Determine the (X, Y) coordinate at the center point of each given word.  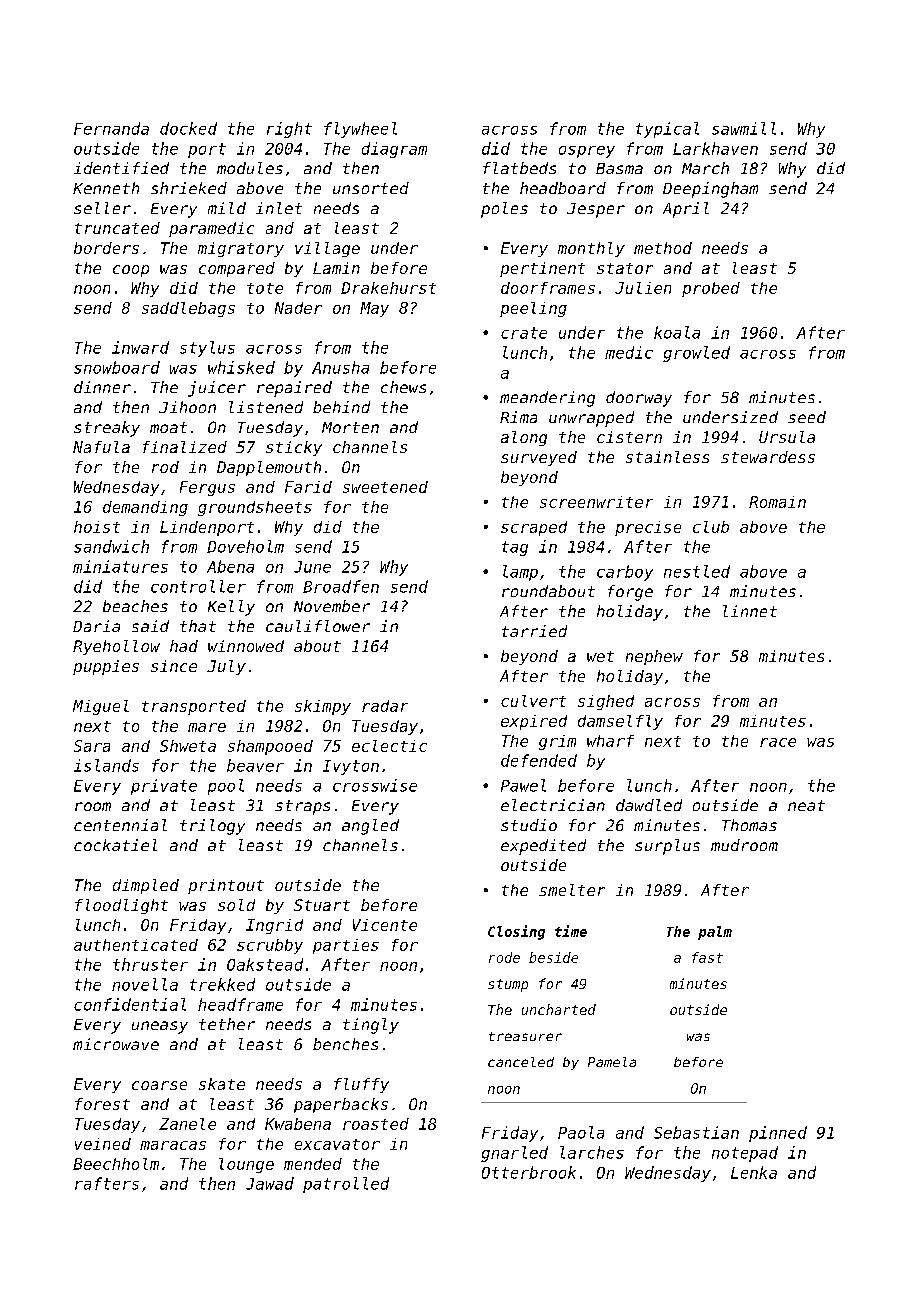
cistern (629, 437)
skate (222, 1084)
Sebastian (696, 1132)
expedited (543, 847)
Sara (92, 746)
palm (715, 933)
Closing (516, 932)
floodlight (121, 906)
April (686, 210)
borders (106, 248)
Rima (518, 417)
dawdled (649, 805)
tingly (371, 1026)
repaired (294, 389)
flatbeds (519, 168)
